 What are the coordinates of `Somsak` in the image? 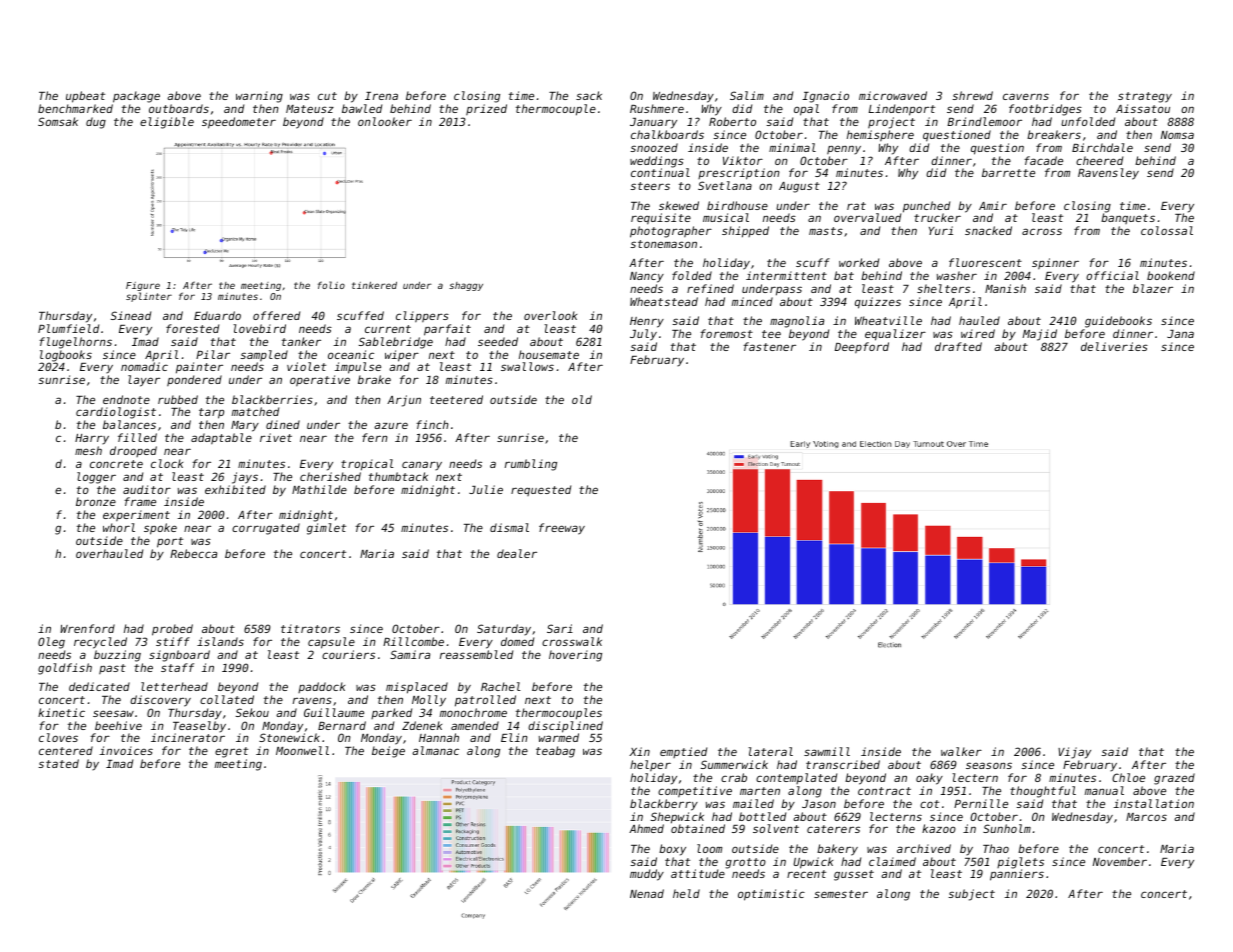 It's located at (58, 121).
